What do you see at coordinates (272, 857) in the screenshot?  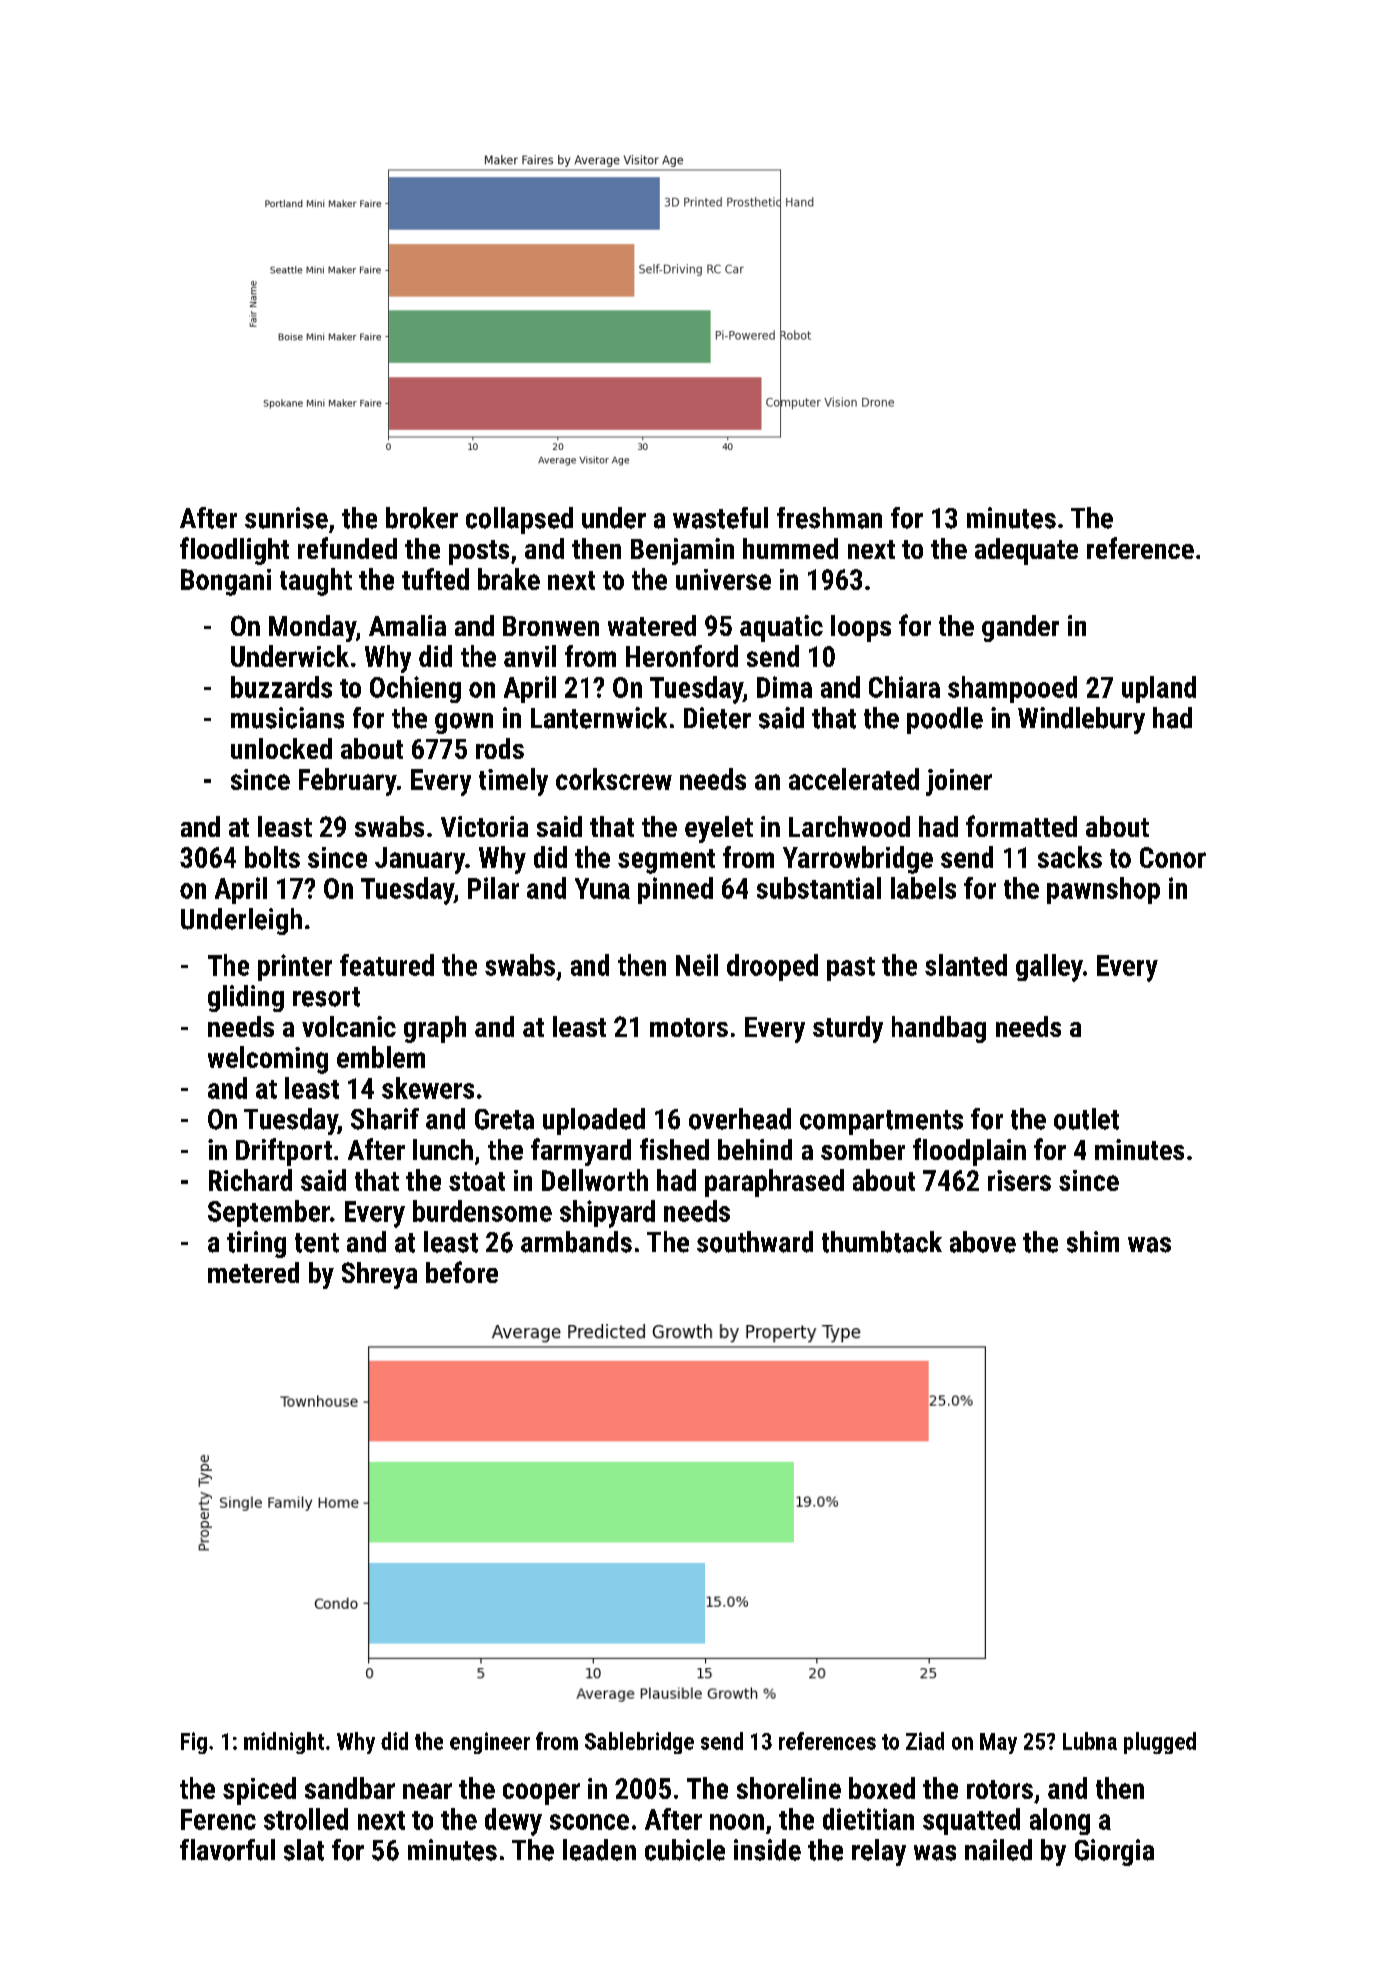 I see `bolts` at bounding box center [272, 857].
